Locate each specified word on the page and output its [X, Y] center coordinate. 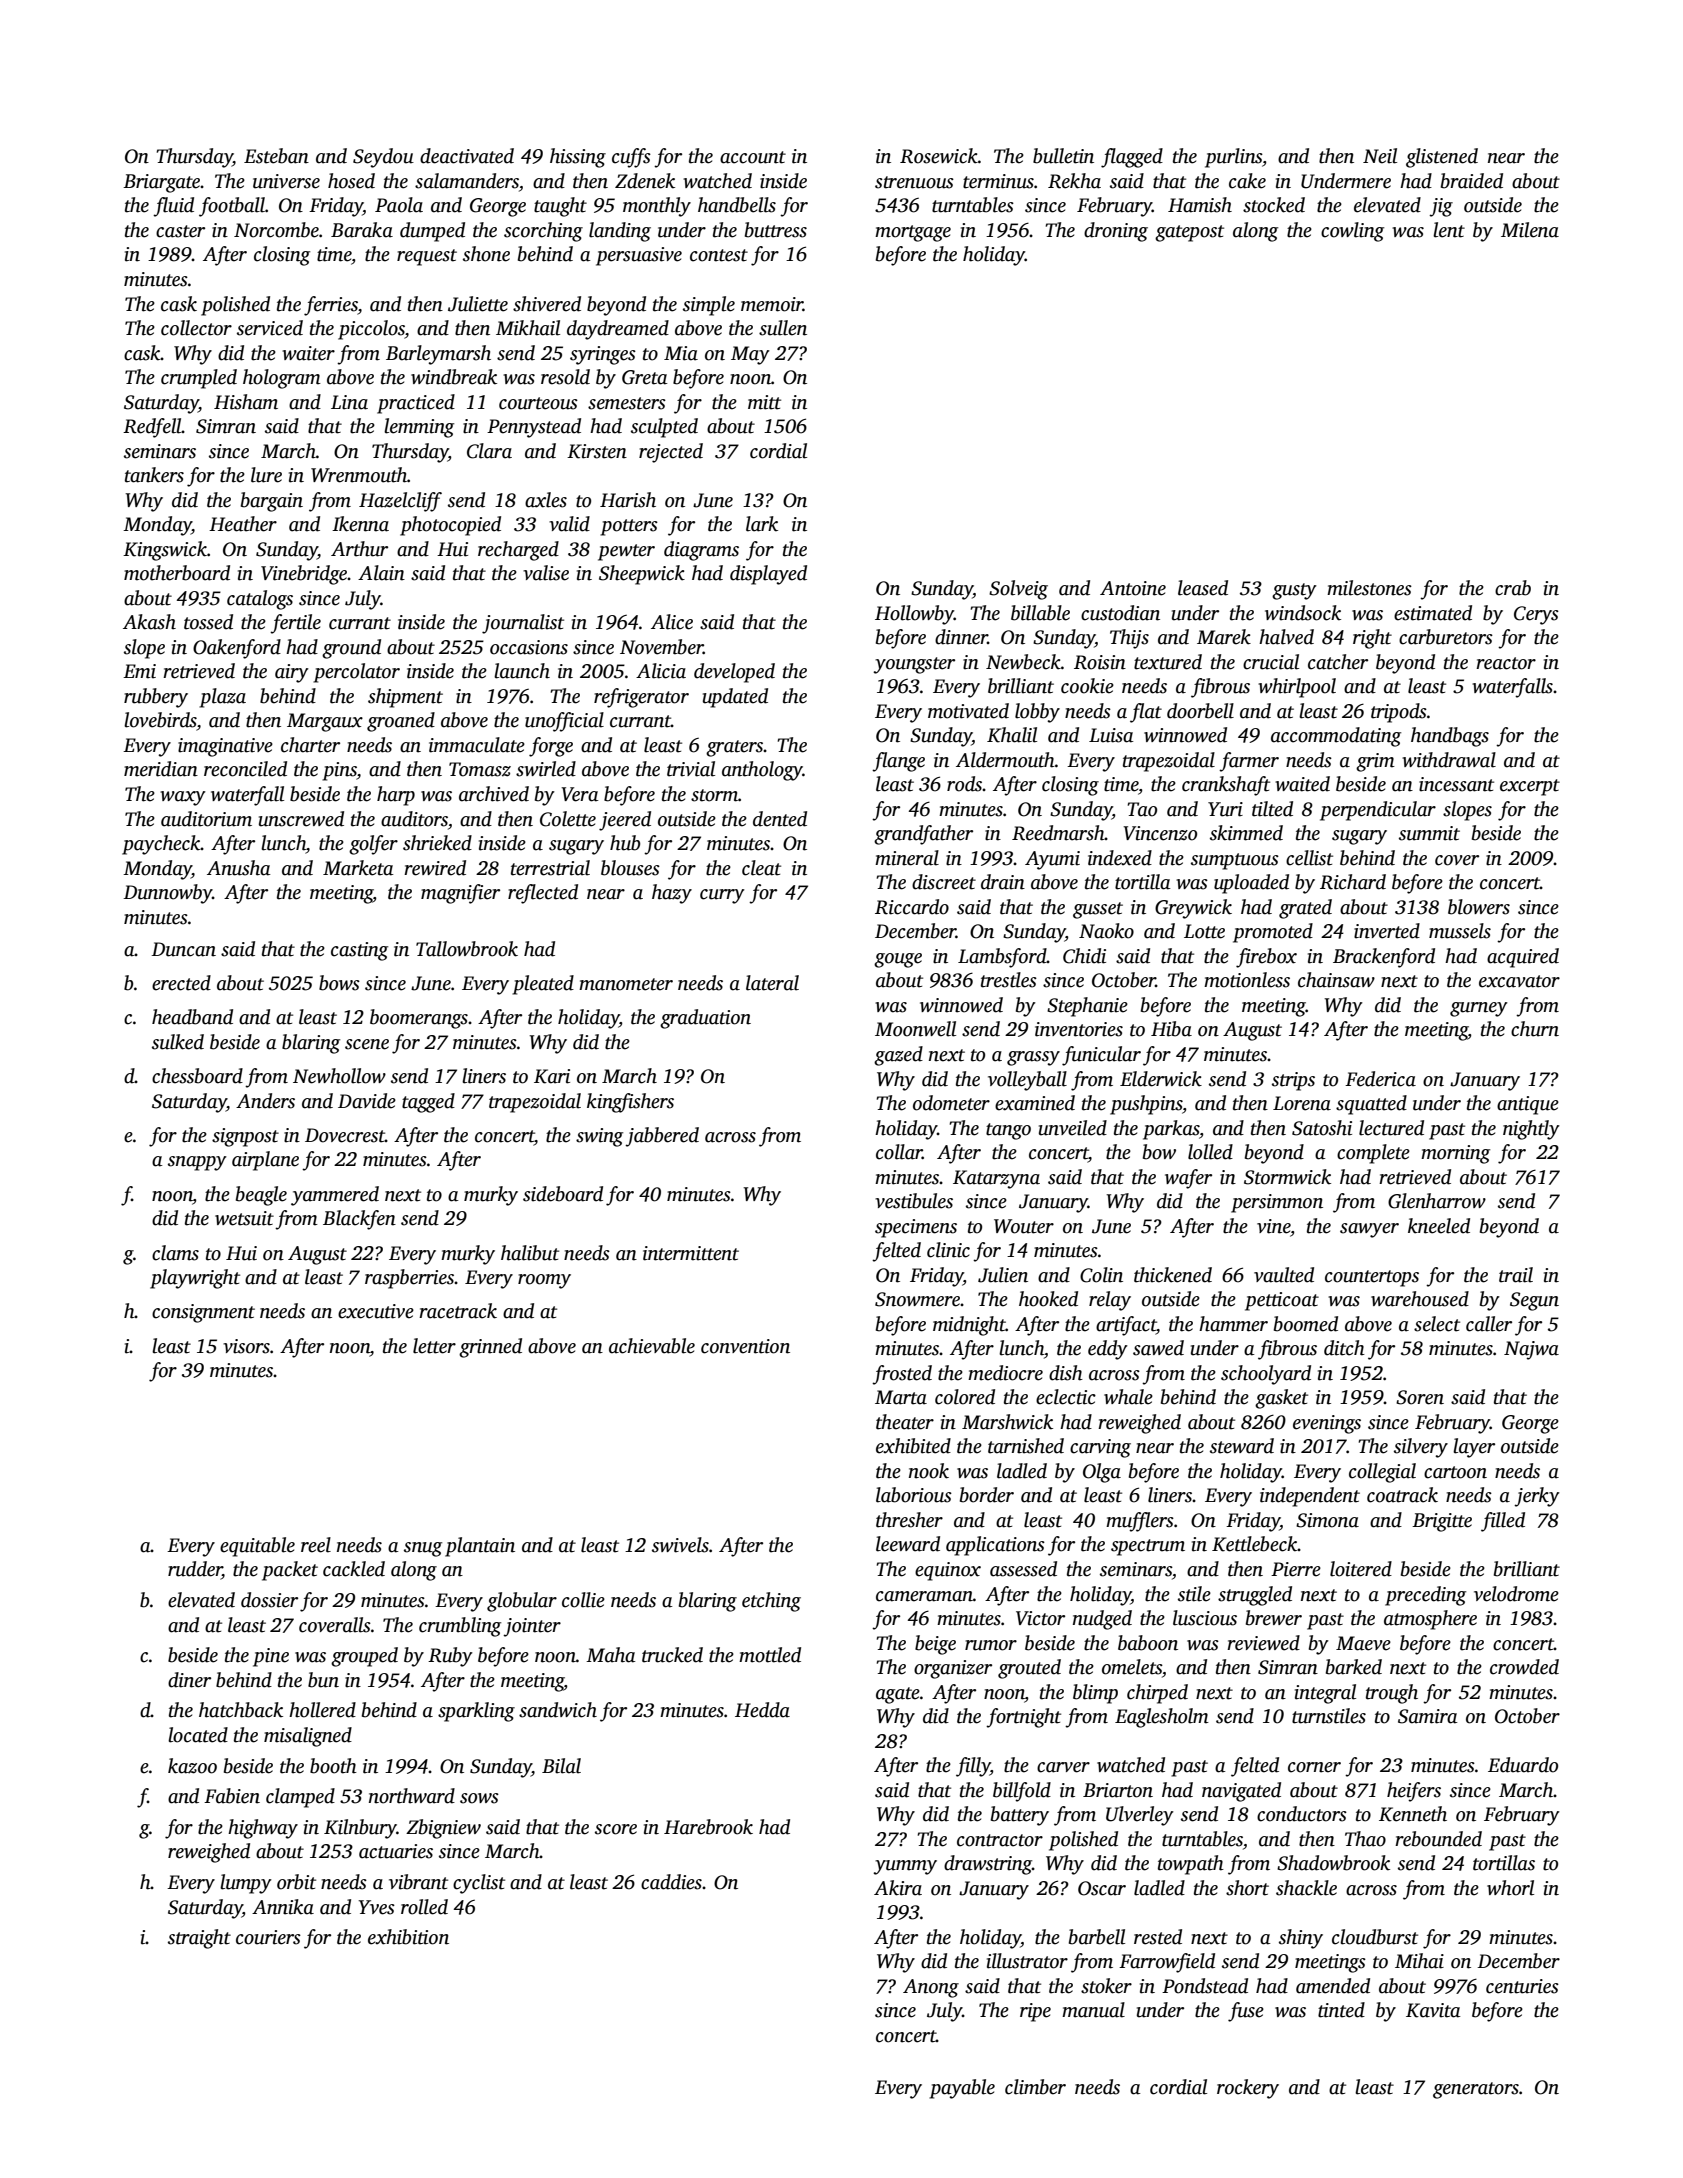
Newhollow [339, 1076]
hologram [282, 379]
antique [1528, 1105]
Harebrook [708, 1827]
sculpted [664, 428]
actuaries [396, 1851]
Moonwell [915, 1029]
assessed [1023, 1569]
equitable [257, 1547]
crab [1513, 588]
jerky [1537, 1497]
